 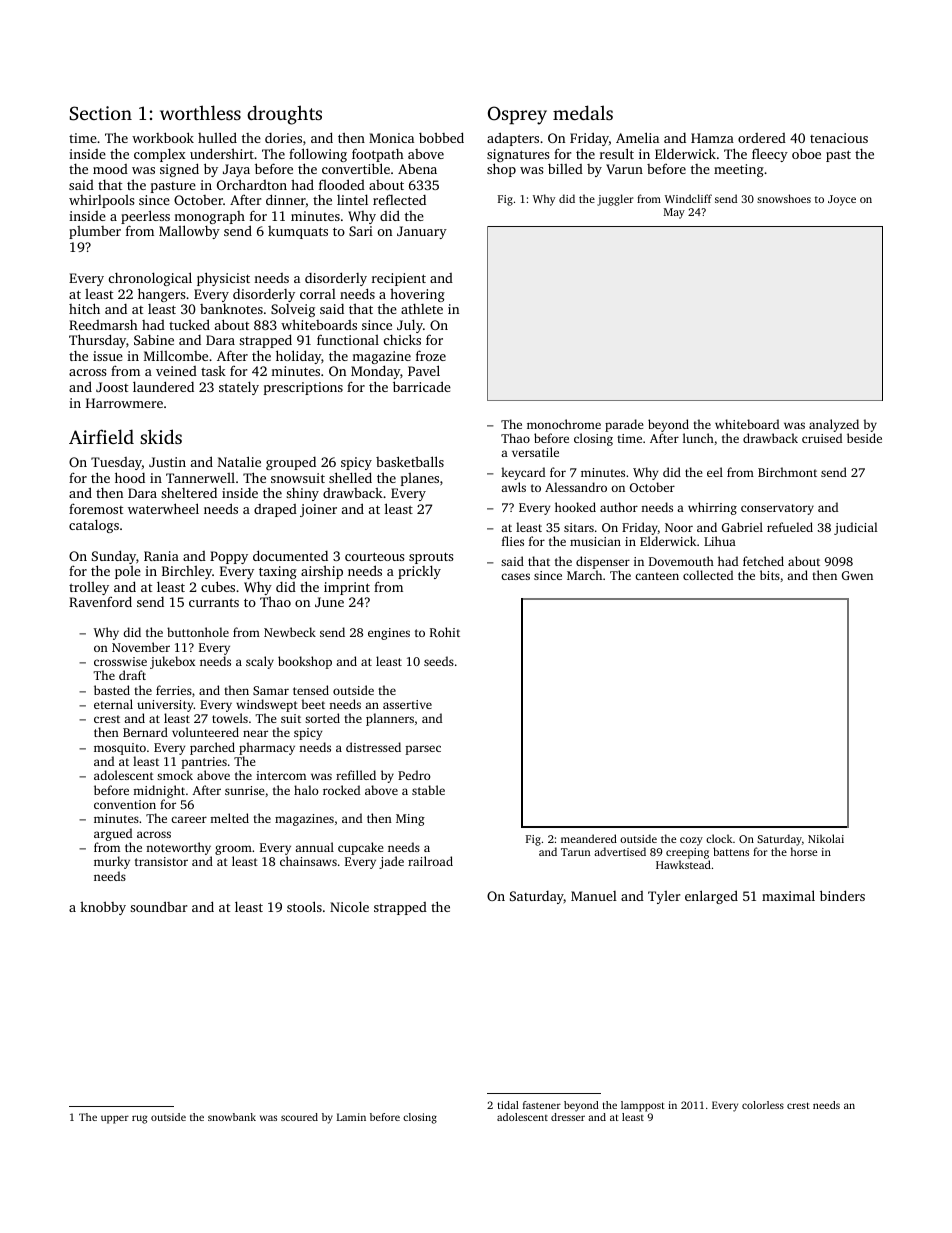 I want to click on colorless, so click(x=763, y=1105).
